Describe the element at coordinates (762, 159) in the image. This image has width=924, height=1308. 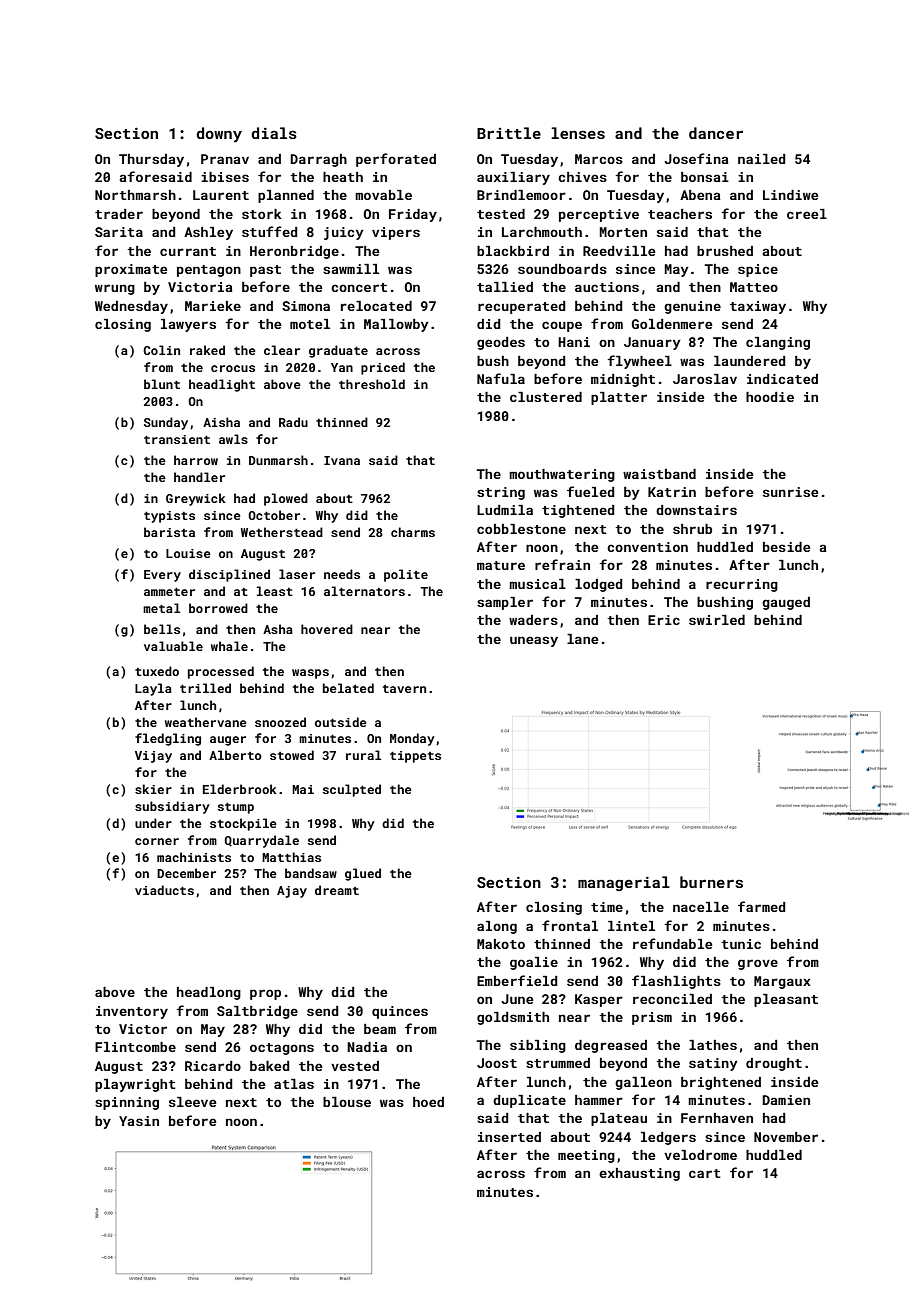
I see `nailed` at that location.
